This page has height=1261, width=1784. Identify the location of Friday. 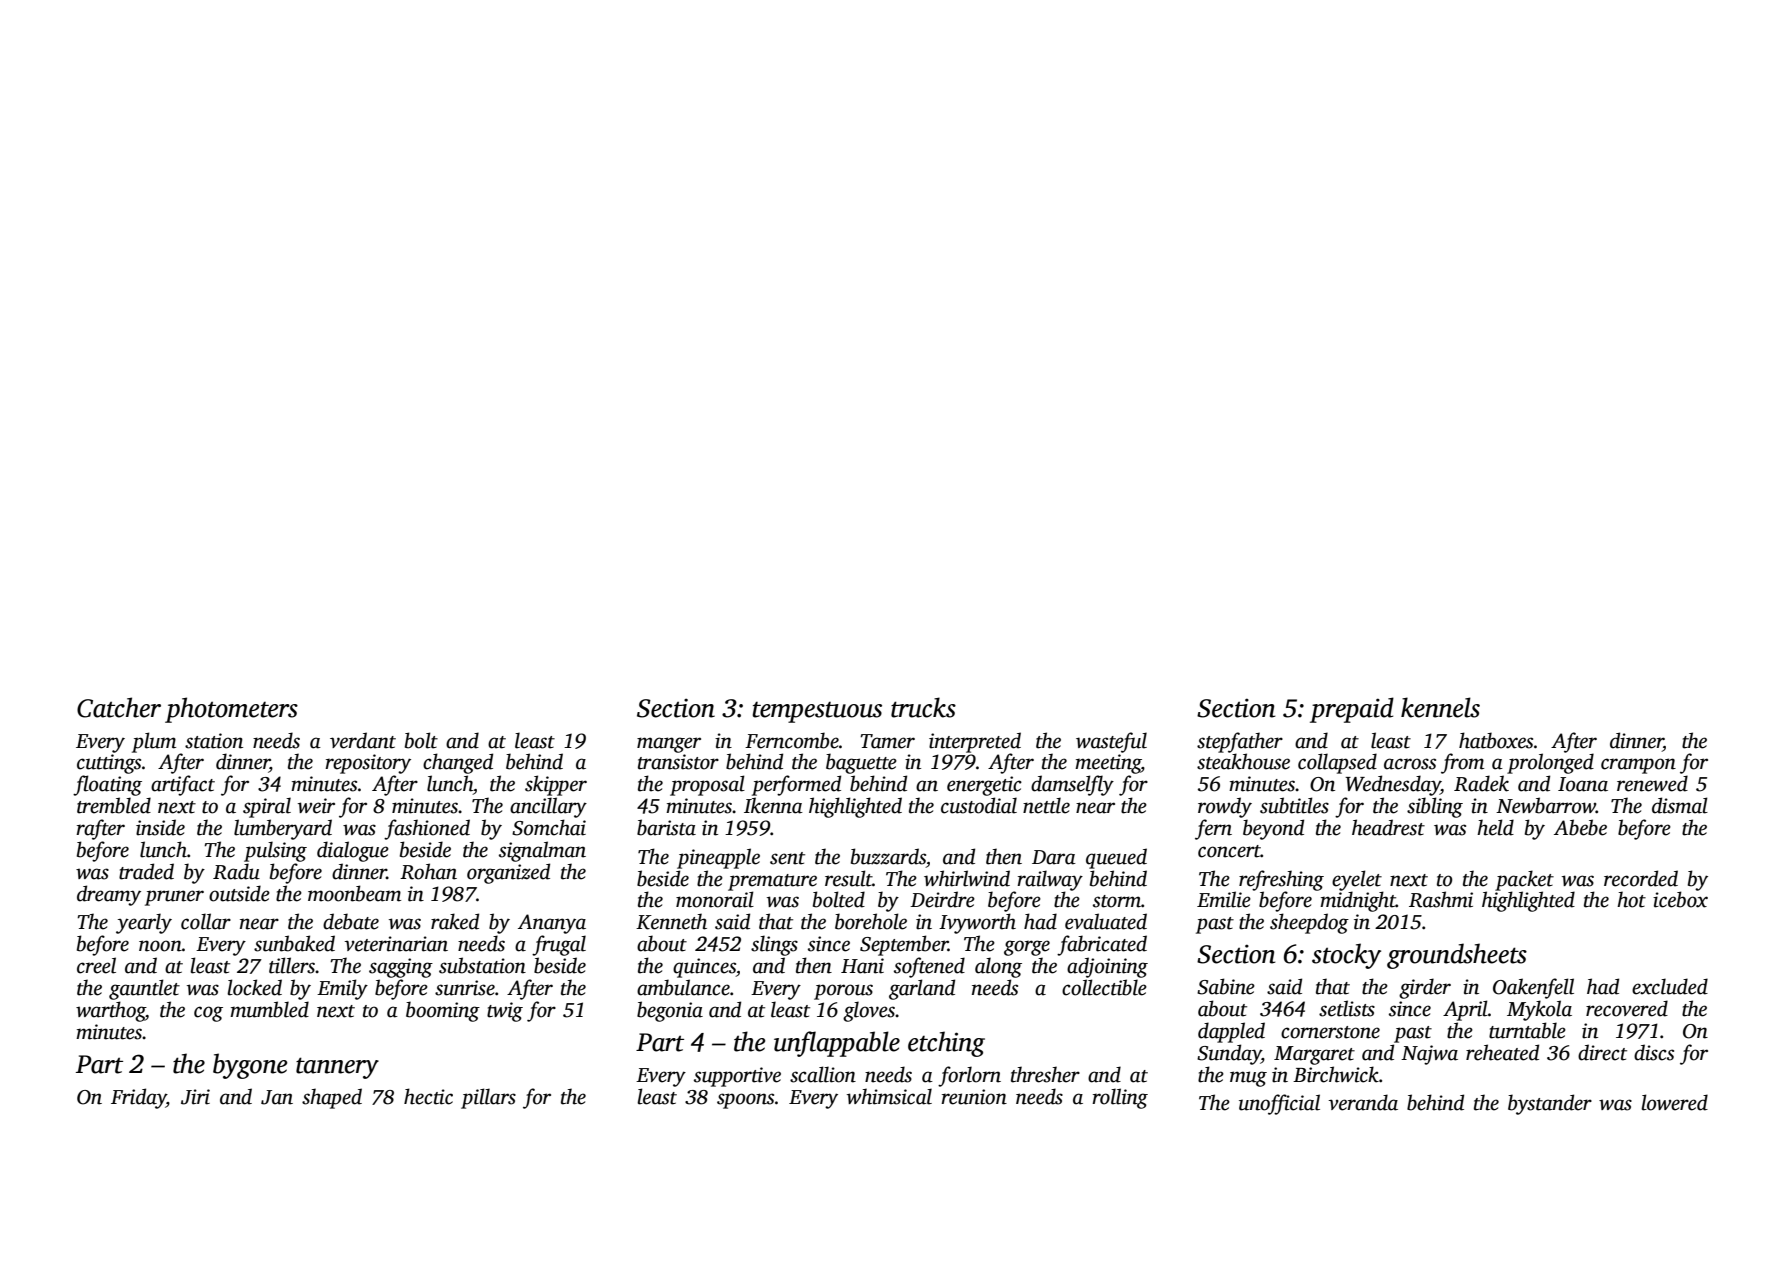
(138, 1098).
